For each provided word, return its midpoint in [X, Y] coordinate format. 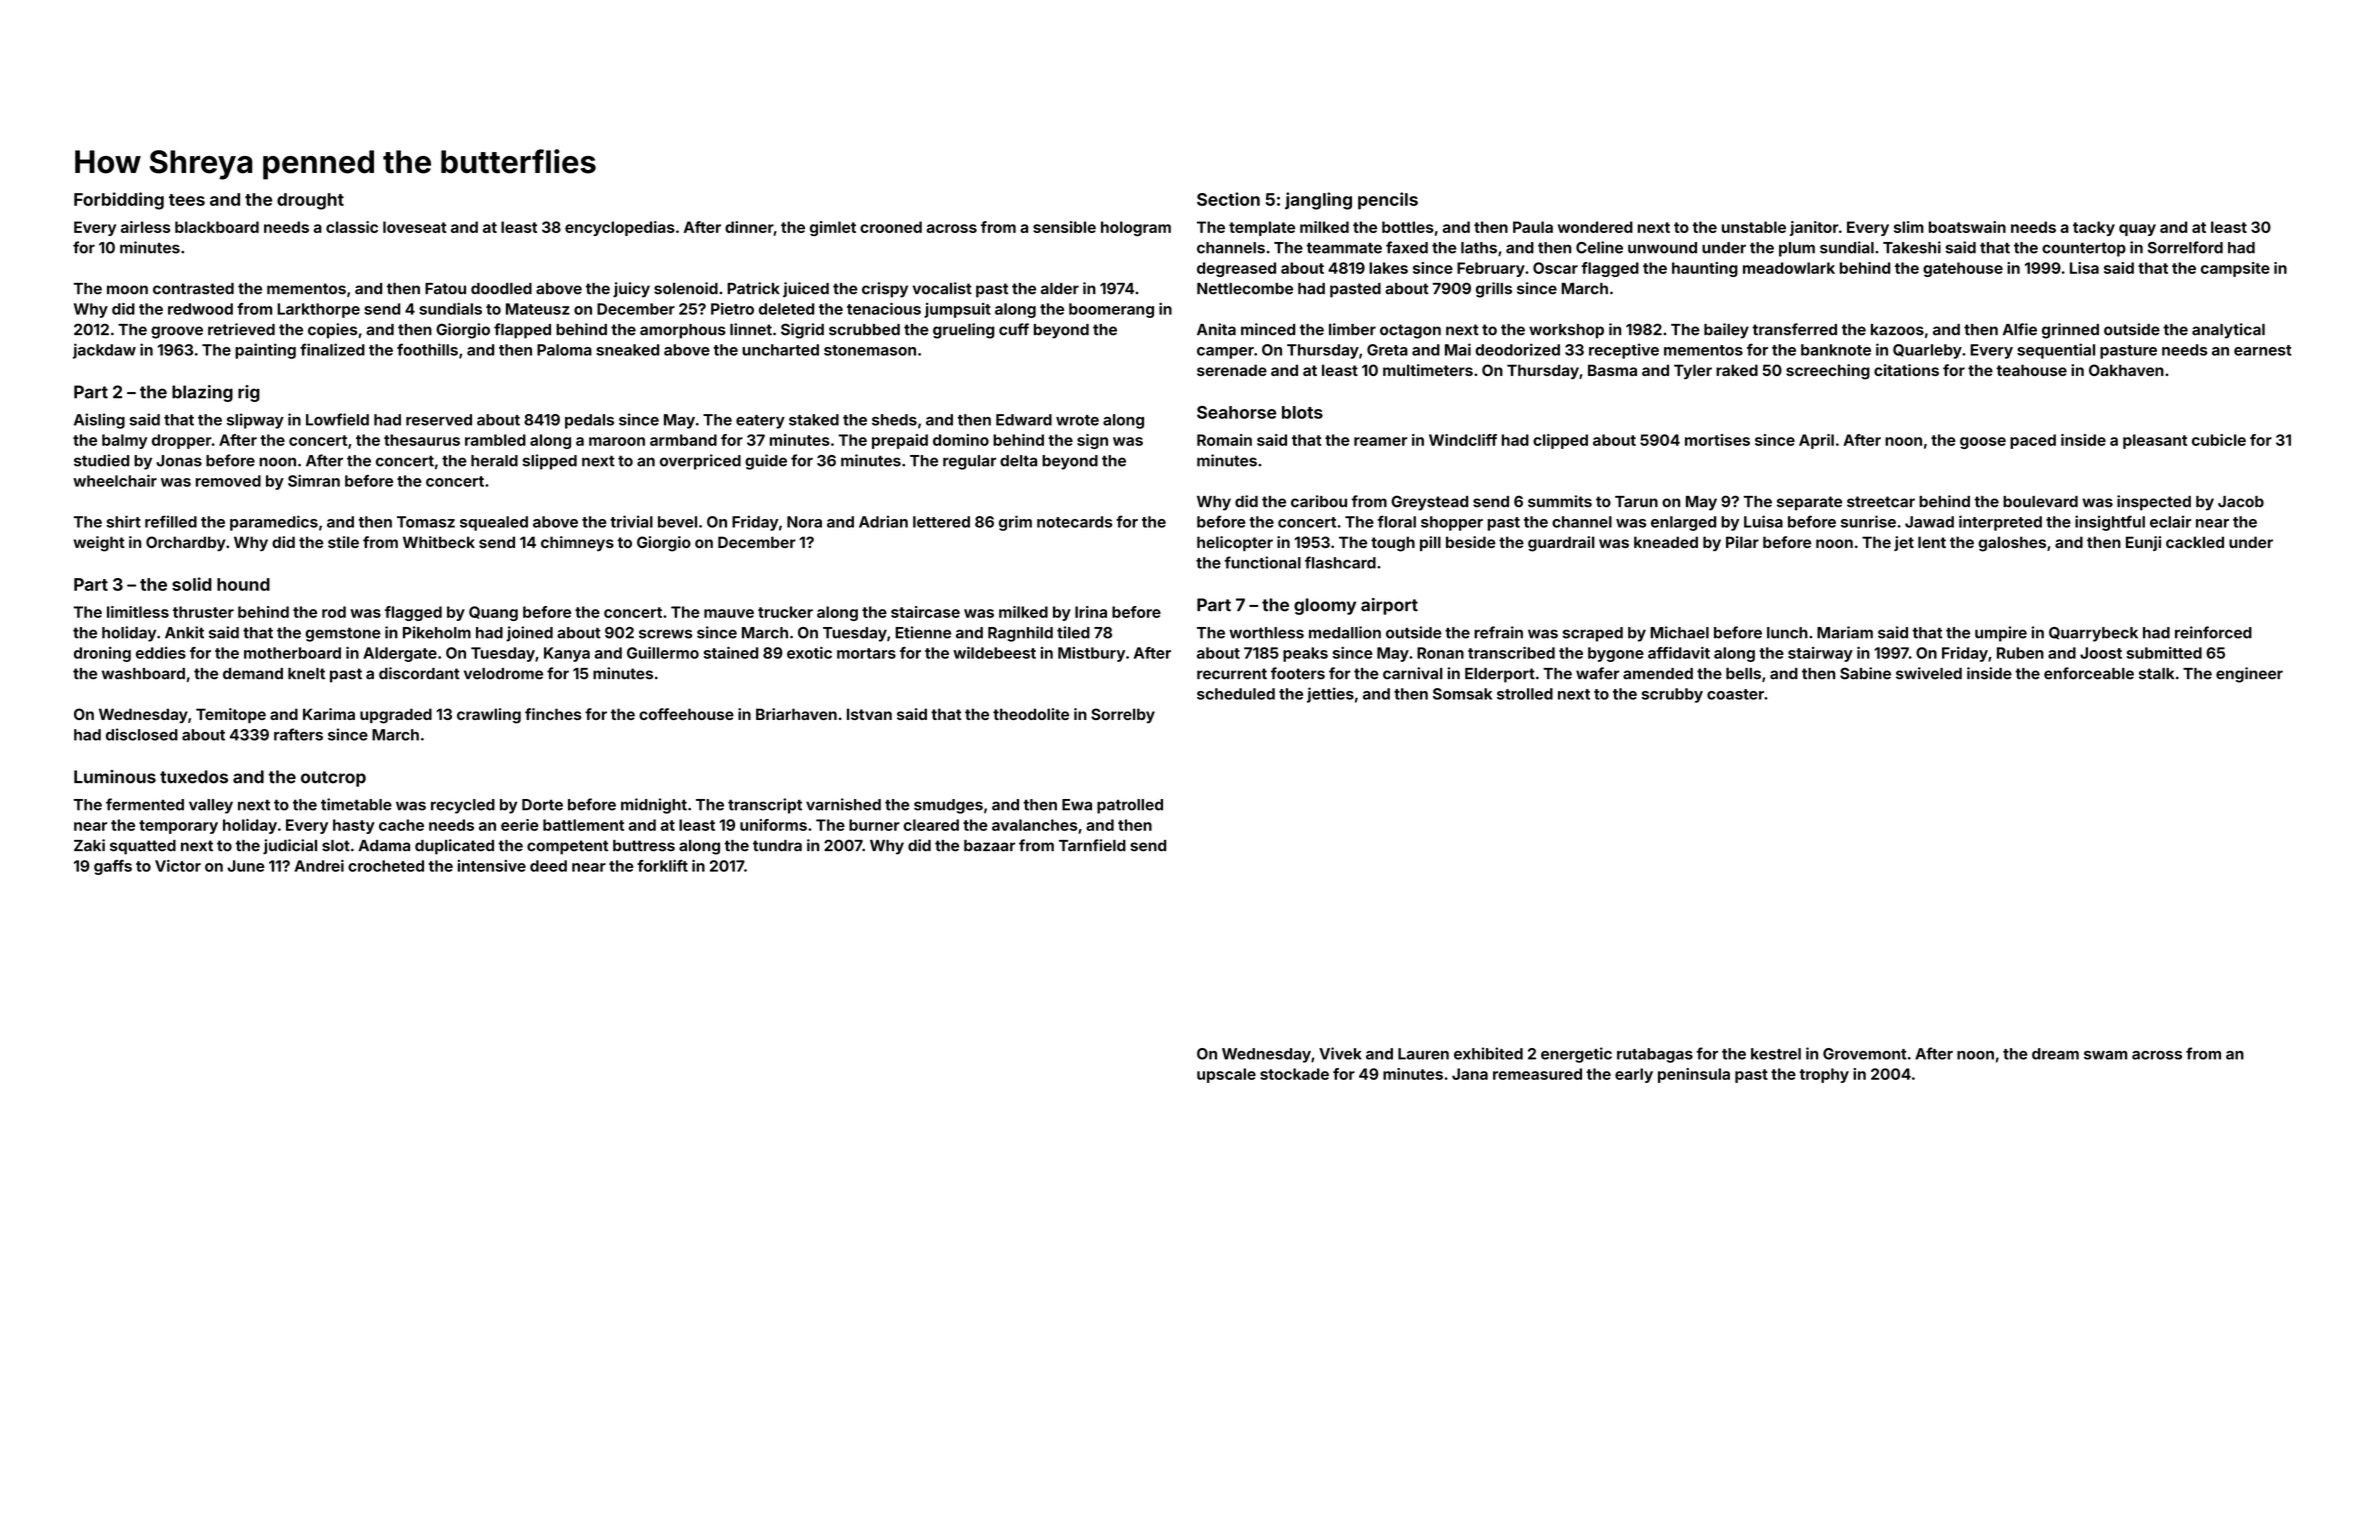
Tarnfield [1092, 845]
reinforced [2213, 632]
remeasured [1537, 1074]
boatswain [1967, 227]
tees [187, 200]
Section [1228, 199]
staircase [925, 612]
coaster [1735, 694]
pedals [589, 421]
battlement [583, 825]
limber [1352, 329]
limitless [138, 612]
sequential [2056, 351]
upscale [1226, 1075]
